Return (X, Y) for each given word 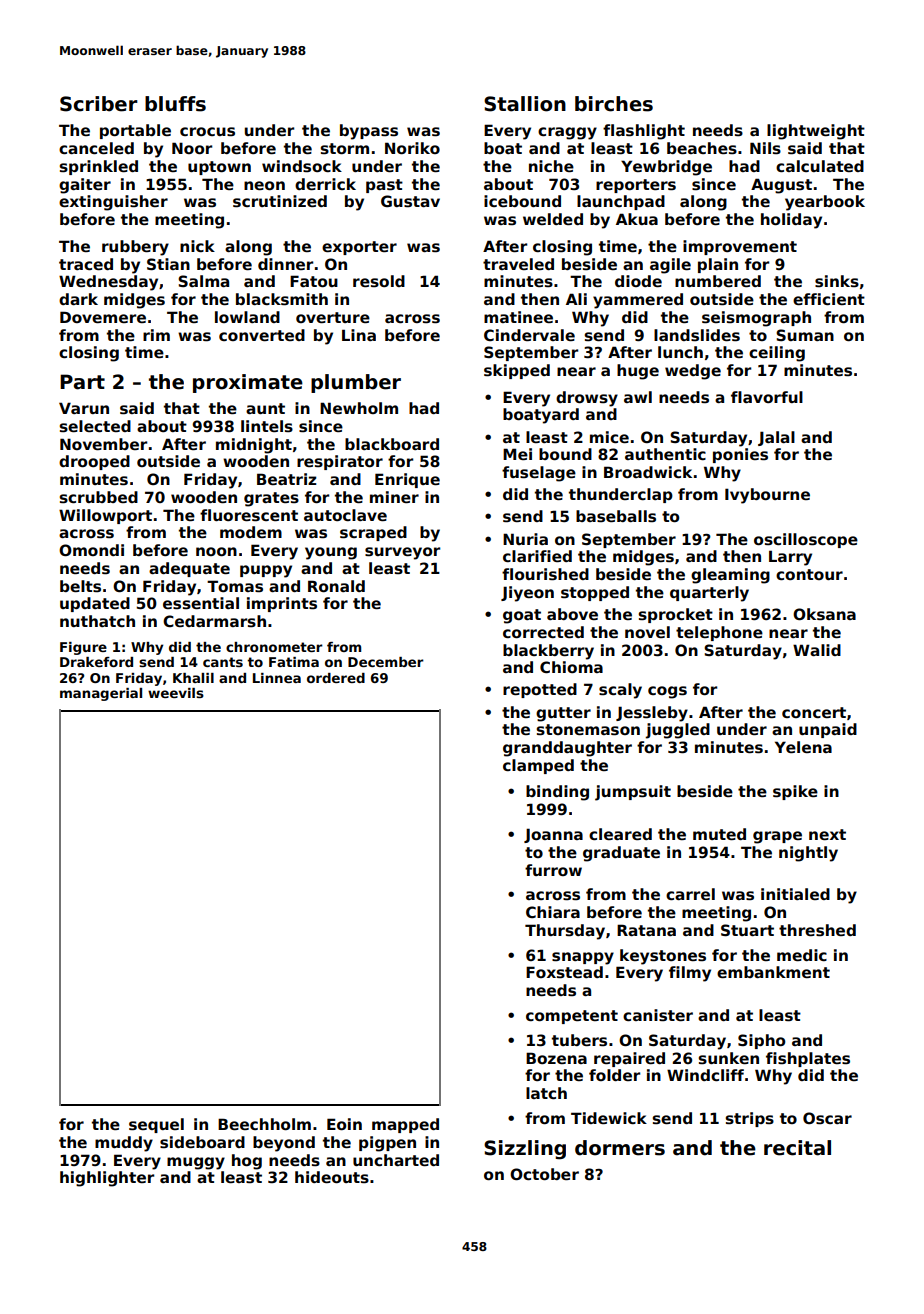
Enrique (407, 480)
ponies (740, 455)
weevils (176, 693)
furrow (553, 870)
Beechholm (264, 1124)
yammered (638, 301)
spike (795, 792)
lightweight (816, 132)
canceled (96, 148)
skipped (517, 371)
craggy (567, 133)
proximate (248, 383)
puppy (266, 571)
